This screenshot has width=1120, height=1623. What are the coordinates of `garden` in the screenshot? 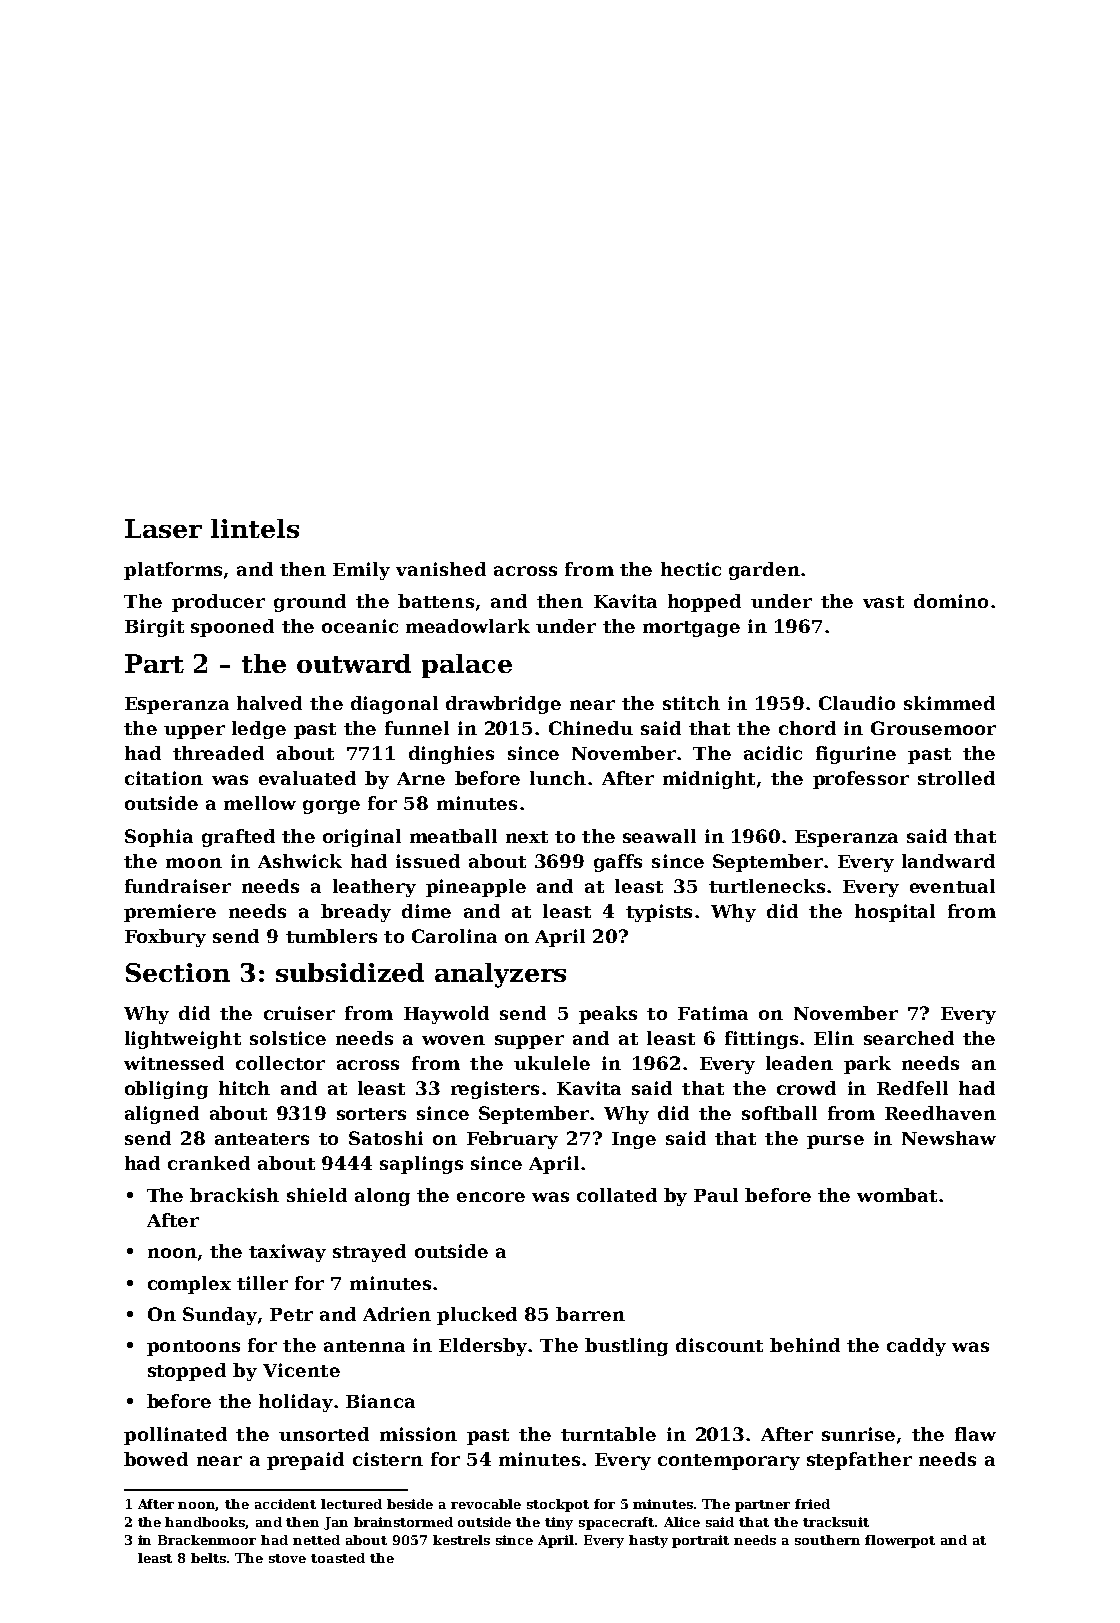 It's located at (764, 571).
